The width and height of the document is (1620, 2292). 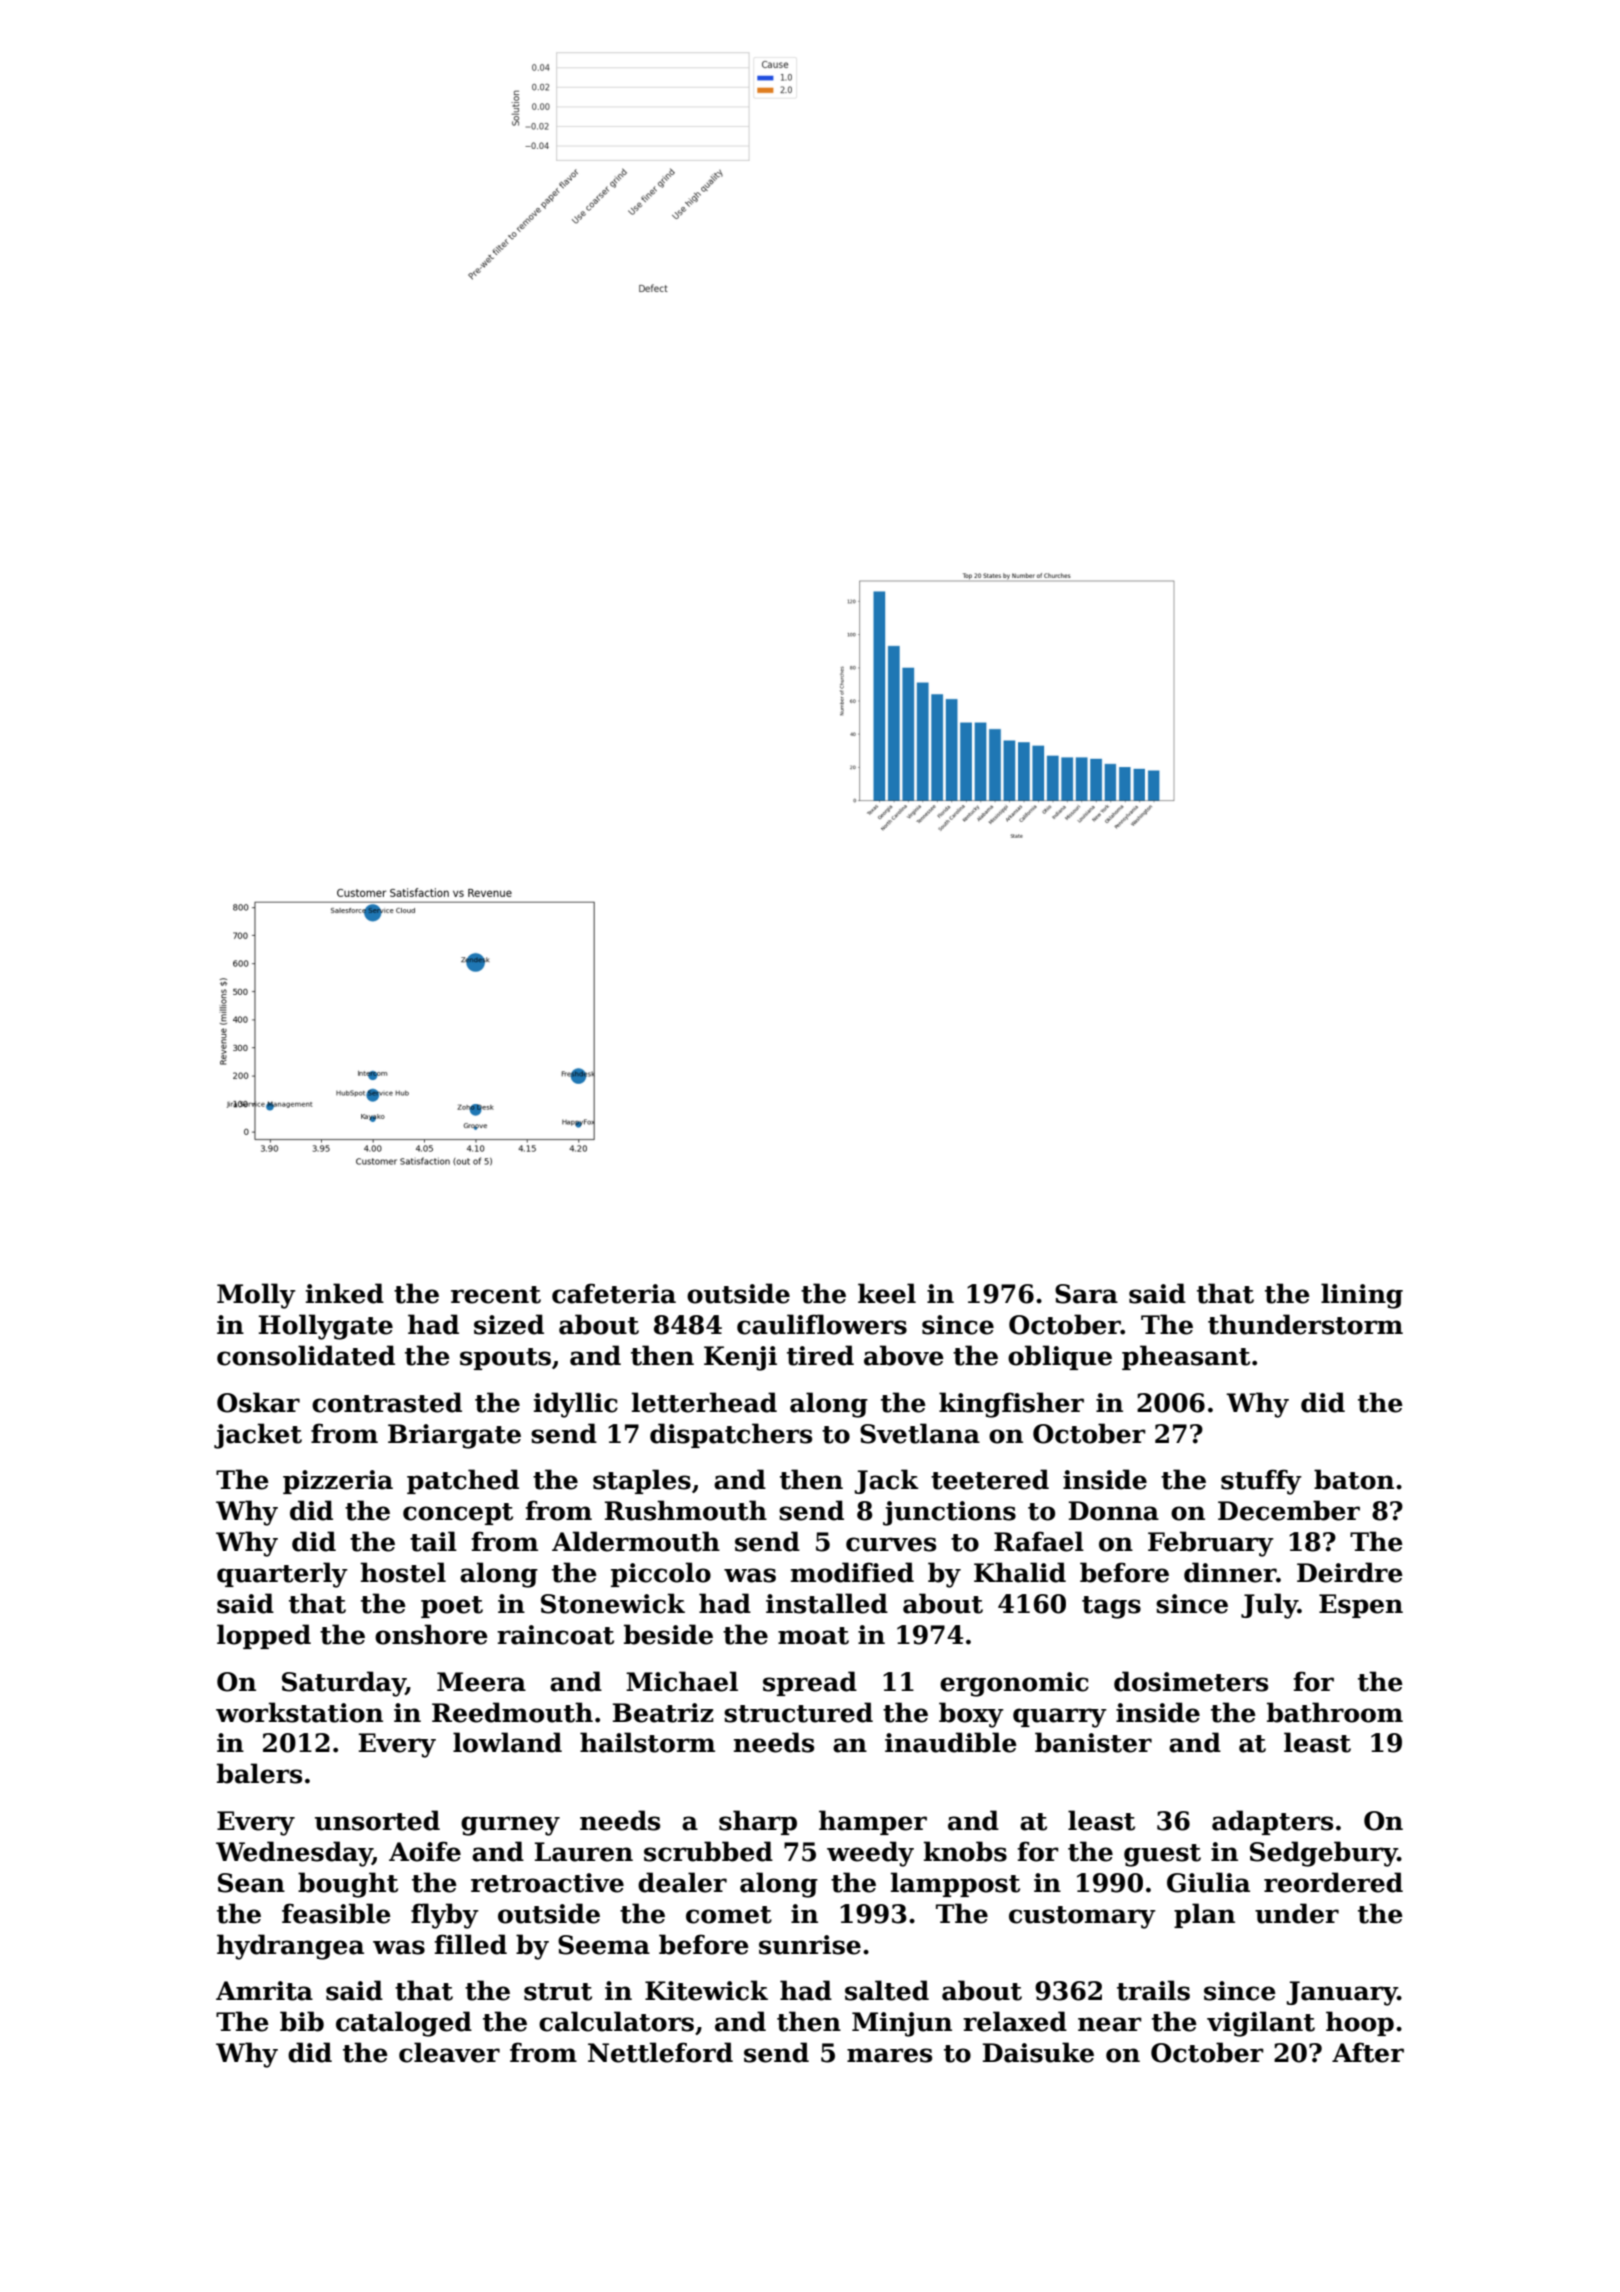 What do you see at coordinates (614, 1293) in the document?
I see `cafeteria` at bounding box center [614, 1293].
